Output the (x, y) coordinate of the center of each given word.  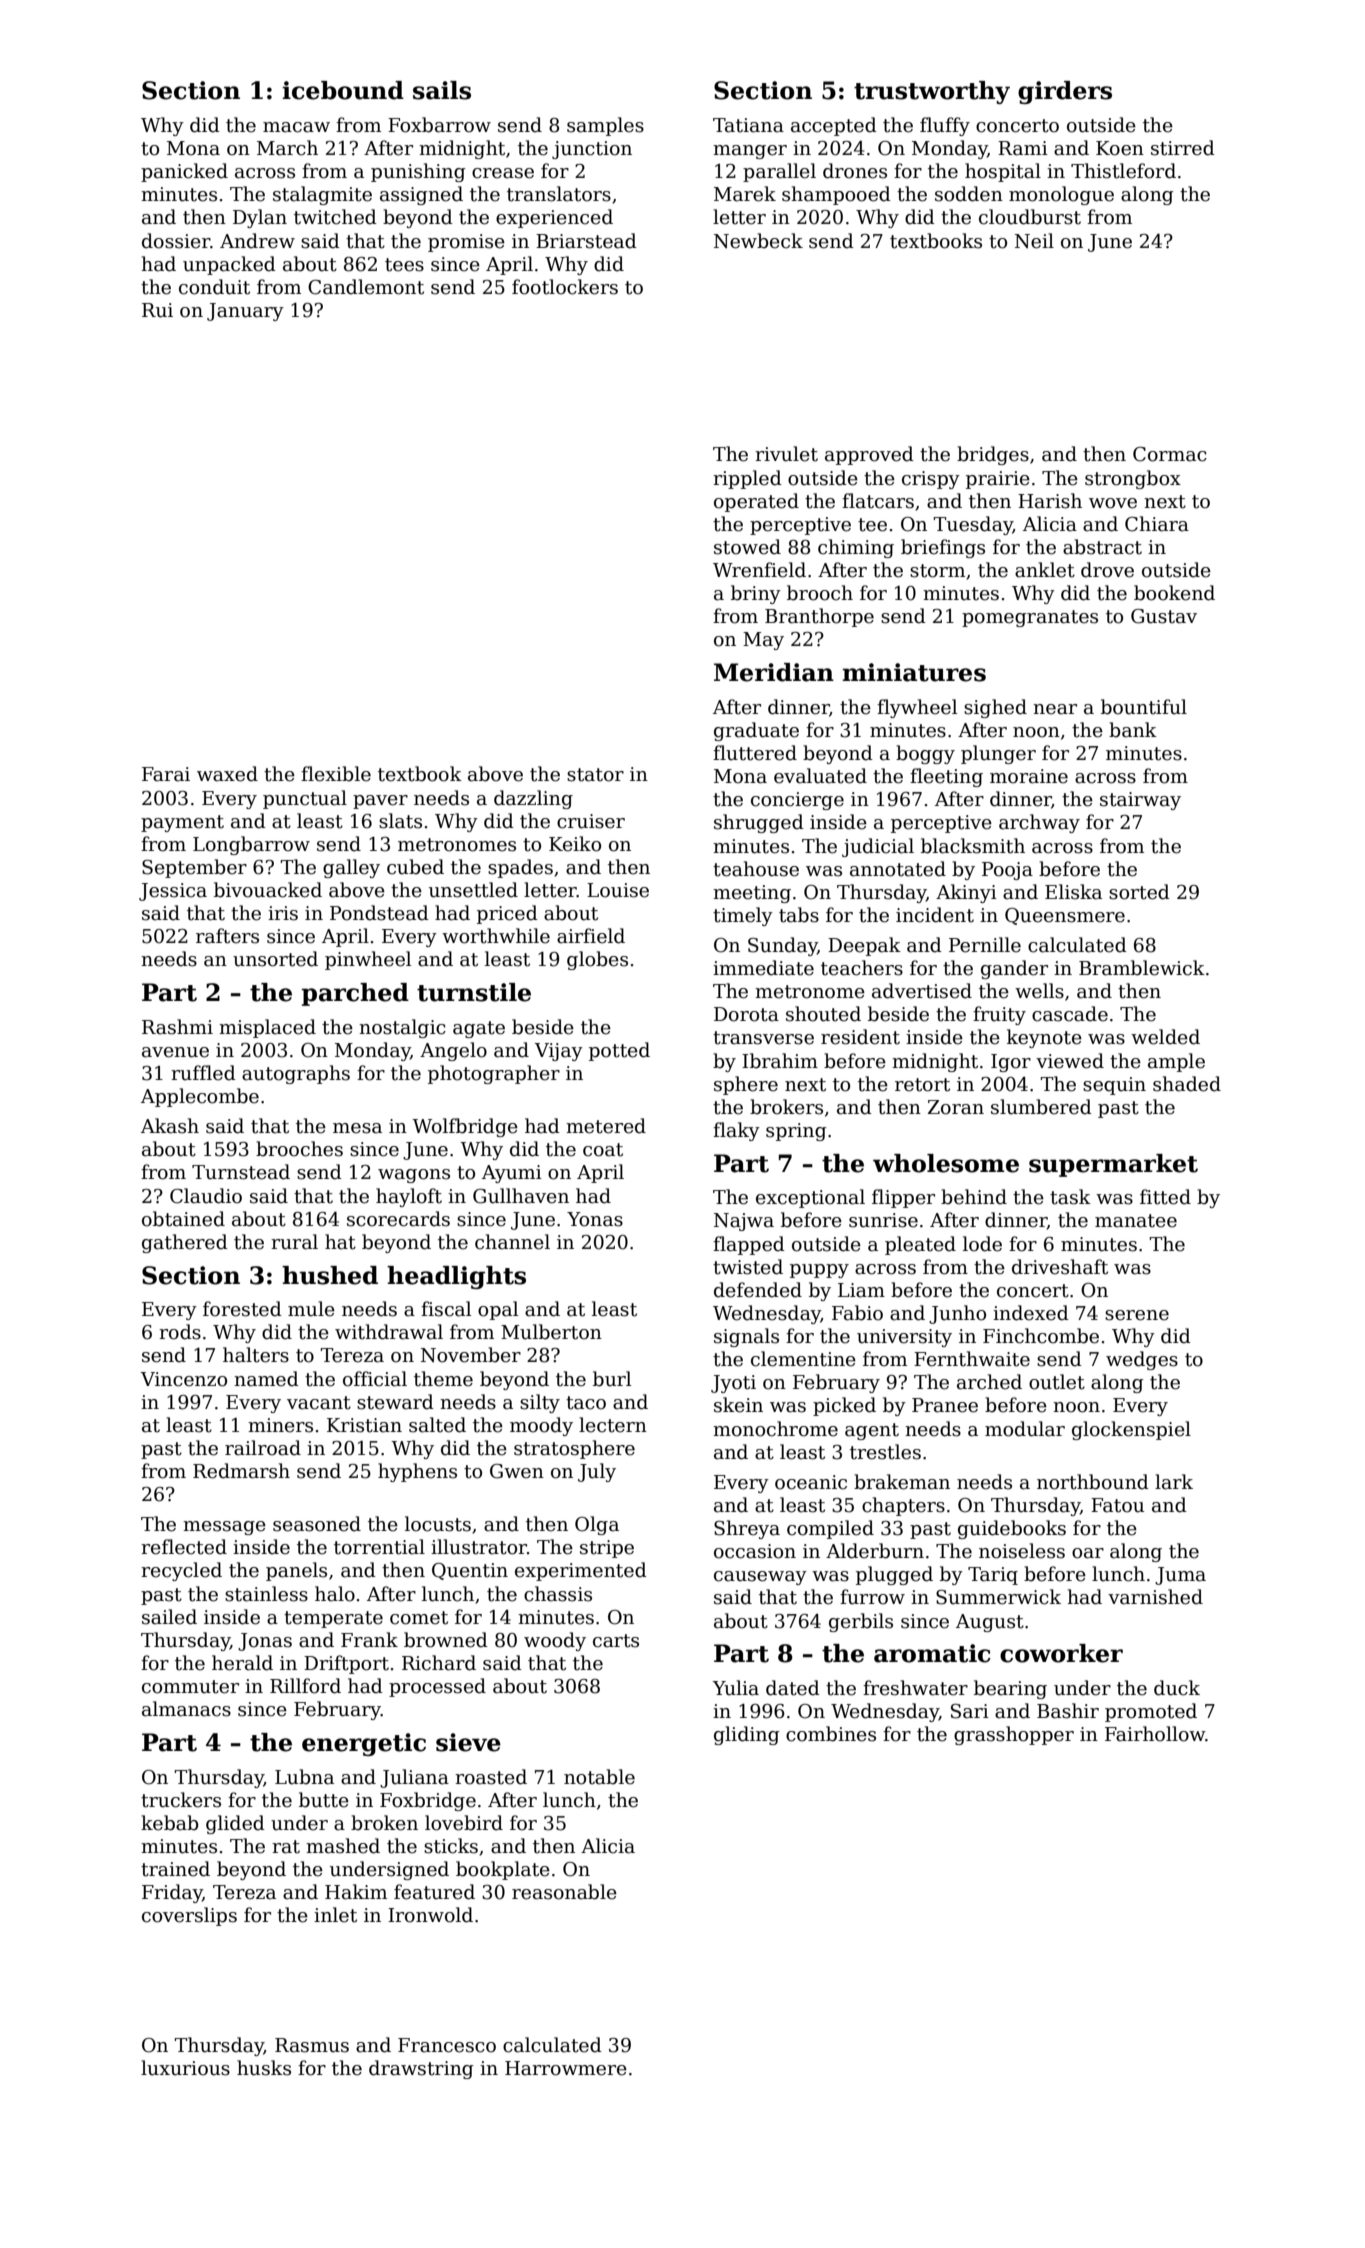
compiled (830, 1529)
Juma (1180, 1576)
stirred (1183, 148)
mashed (343, 1846)
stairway (1140, 801)
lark (1174, 1482)
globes (597, 960)
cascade (1070, 1014)
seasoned (317, 1524)
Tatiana (748, 125)
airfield (591, 936)
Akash (170, 1126)
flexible (336, 774)
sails (442, 90)
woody (555, 1641)
